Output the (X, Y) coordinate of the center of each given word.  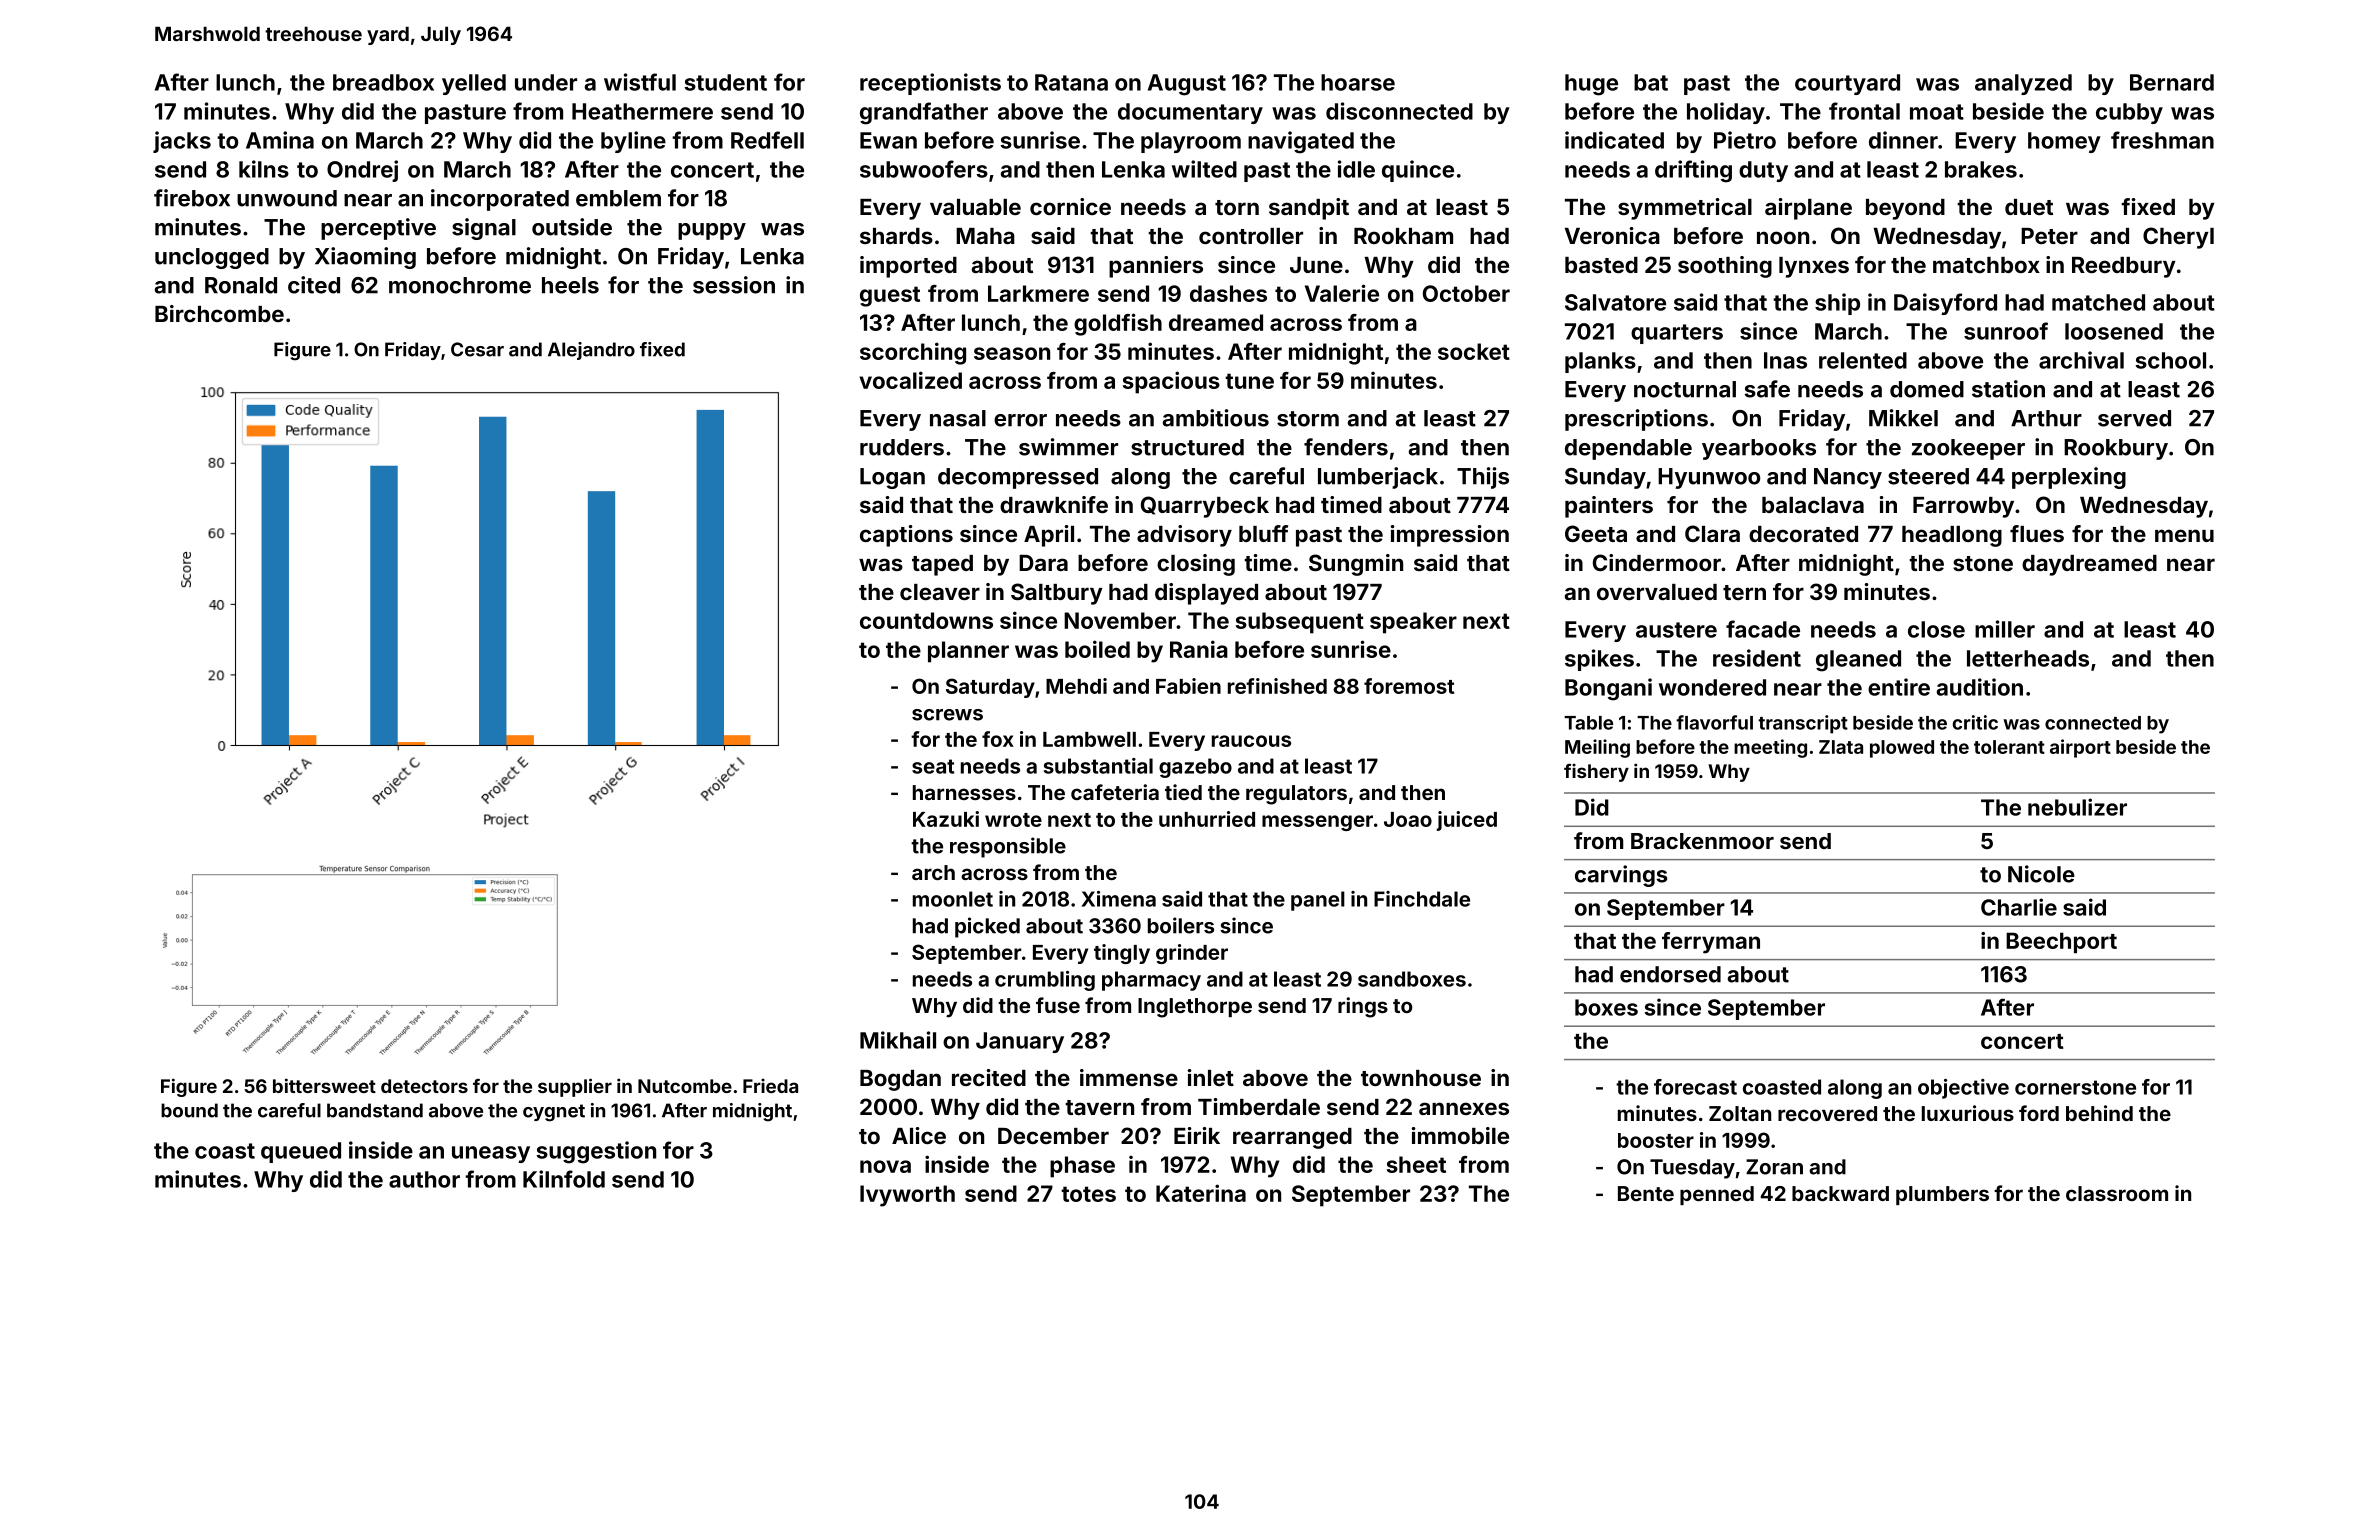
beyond (1905, 209)
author (424, 1179)
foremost (1409, 686)
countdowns (926, 620)
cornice (1070, 206)
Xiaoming (365, 258)
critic (1975, 722)
